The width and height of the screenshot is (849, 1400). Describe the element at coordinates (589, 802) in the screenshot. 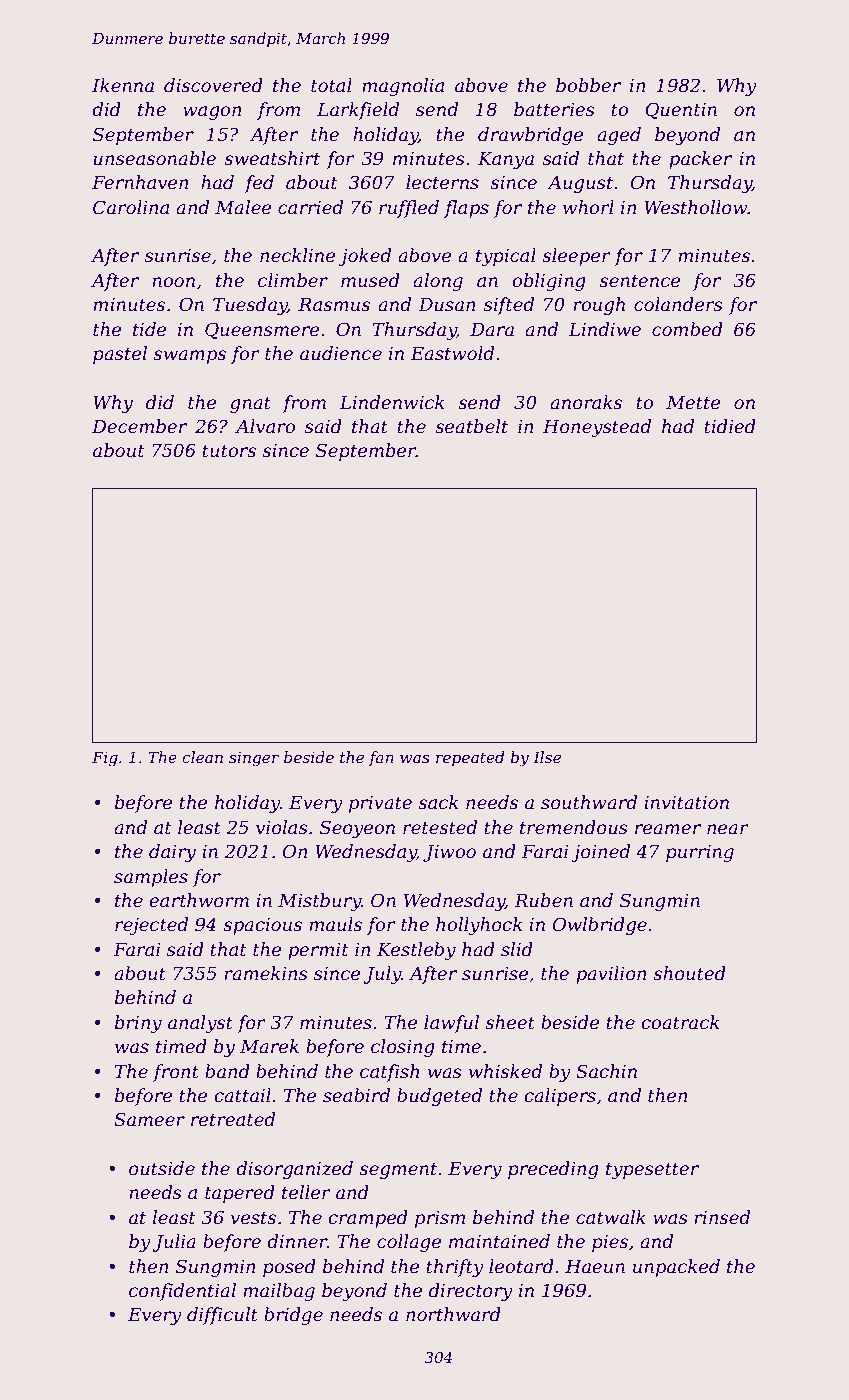

I see `southward` at that location.
